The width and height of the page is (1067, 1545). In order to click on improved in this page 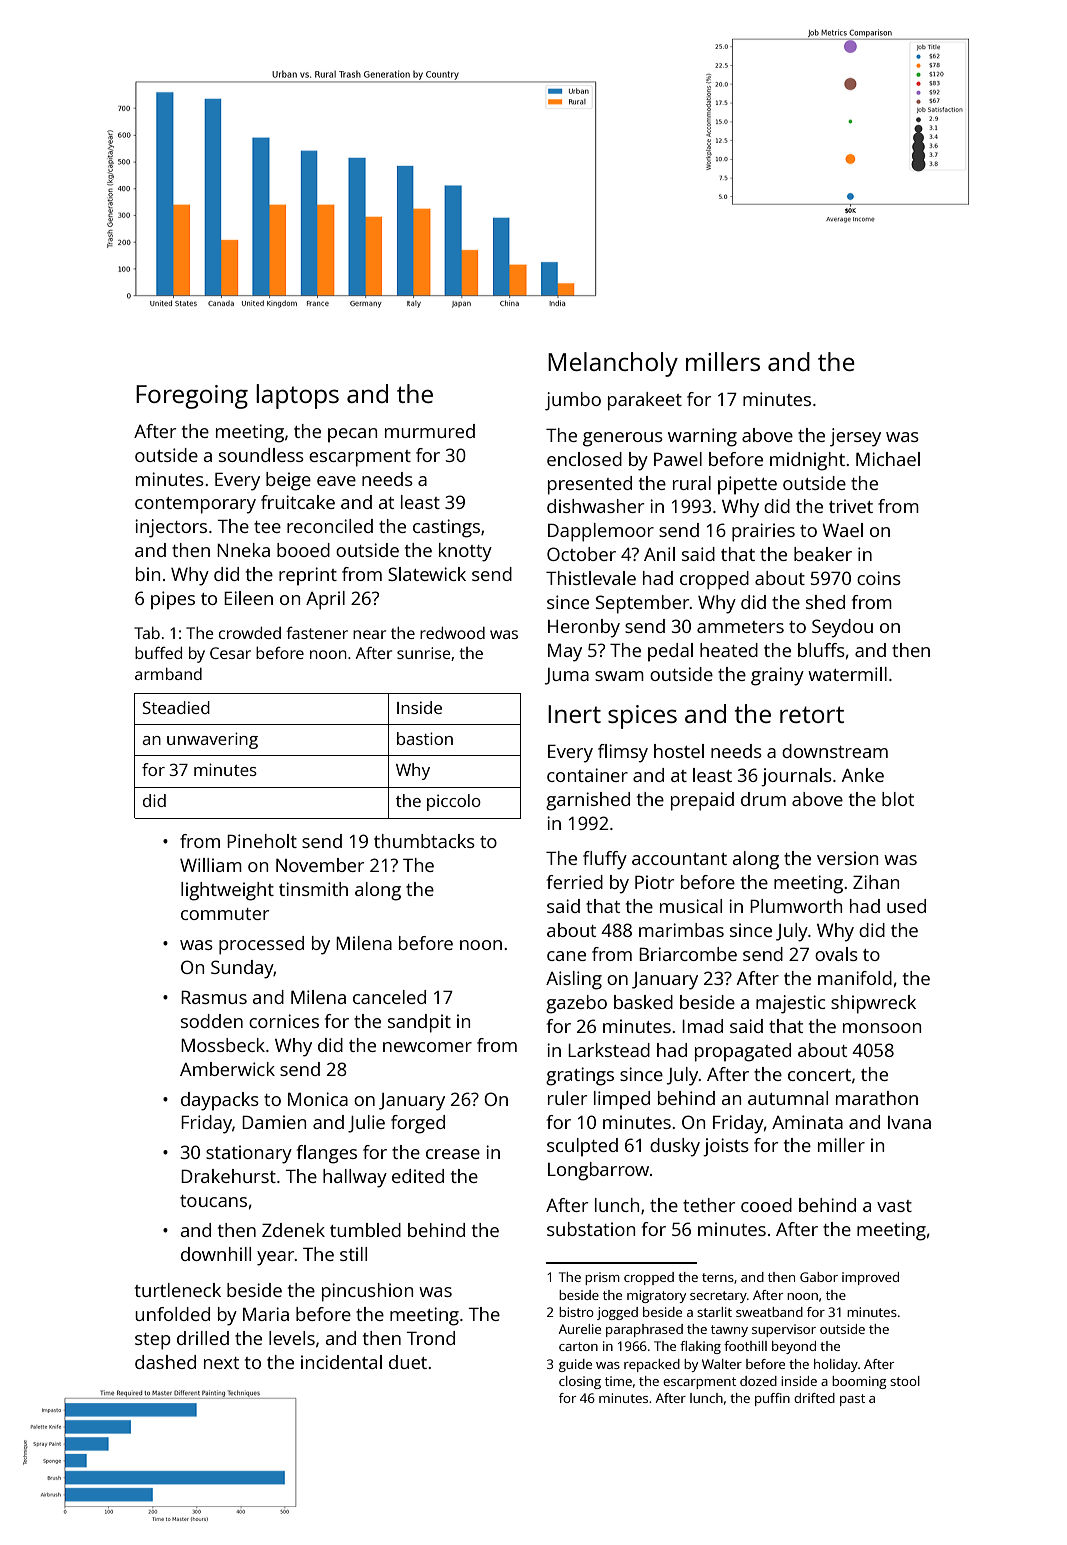, I will do `click(870, 1278)`.
